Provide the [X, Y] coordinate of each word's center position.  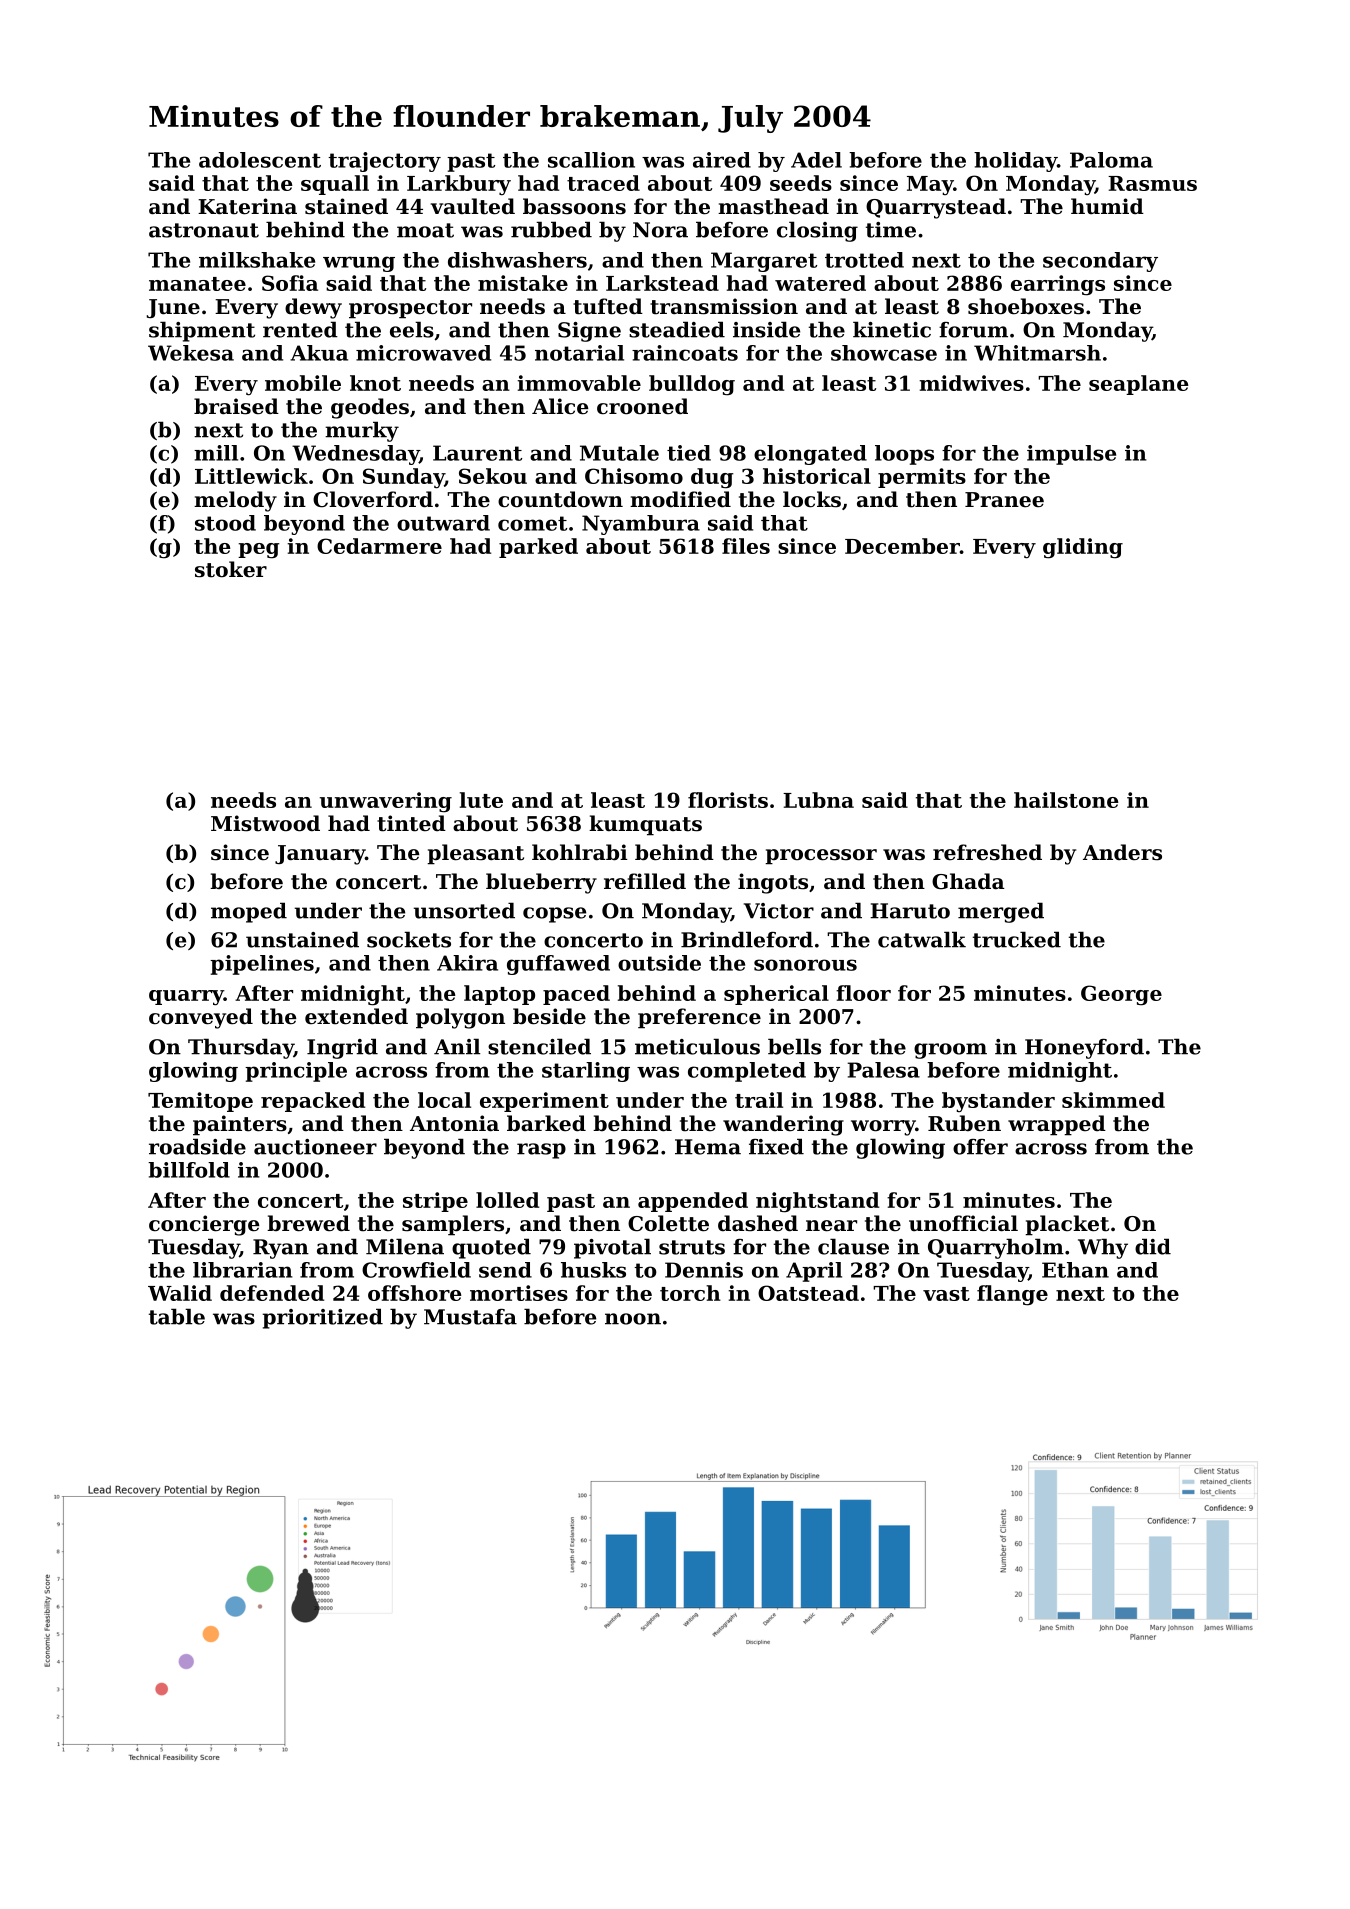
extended [356, 1016]
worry [883, 1128]
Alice [560, 406]
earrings [1058, 285]
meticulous [697, 1046]
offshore [415, 1293]
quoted [491, 1248]
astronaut [204, 230]
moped [249, 912]
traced [603, 183]
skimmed [1113, 1100]
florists [728, 800]
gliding [1083, 548]
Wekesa [191, 353]
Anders [1122, 852]
